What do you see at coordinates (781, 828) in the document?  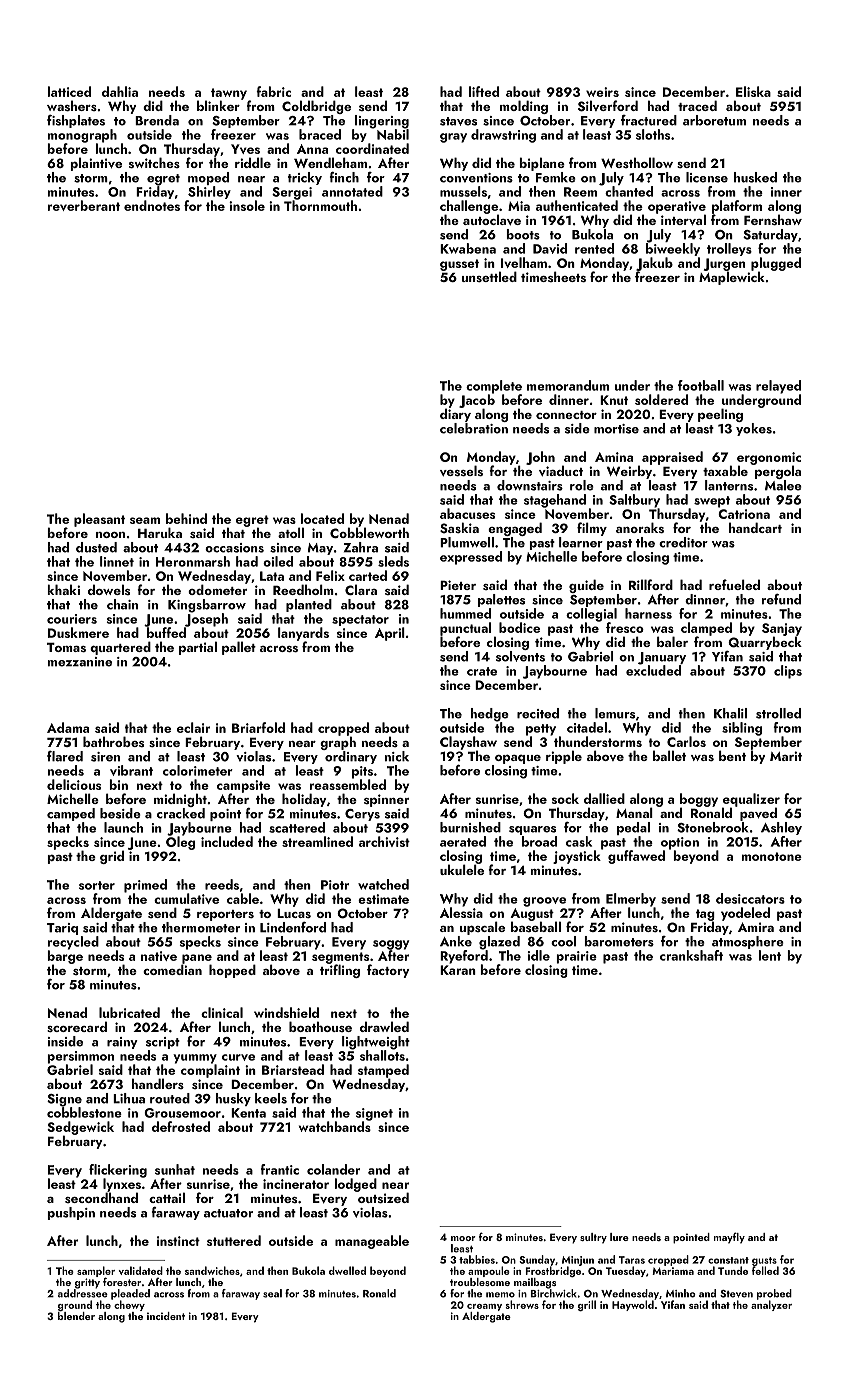 I see `Ashley` at bounding box center [781, 828].
